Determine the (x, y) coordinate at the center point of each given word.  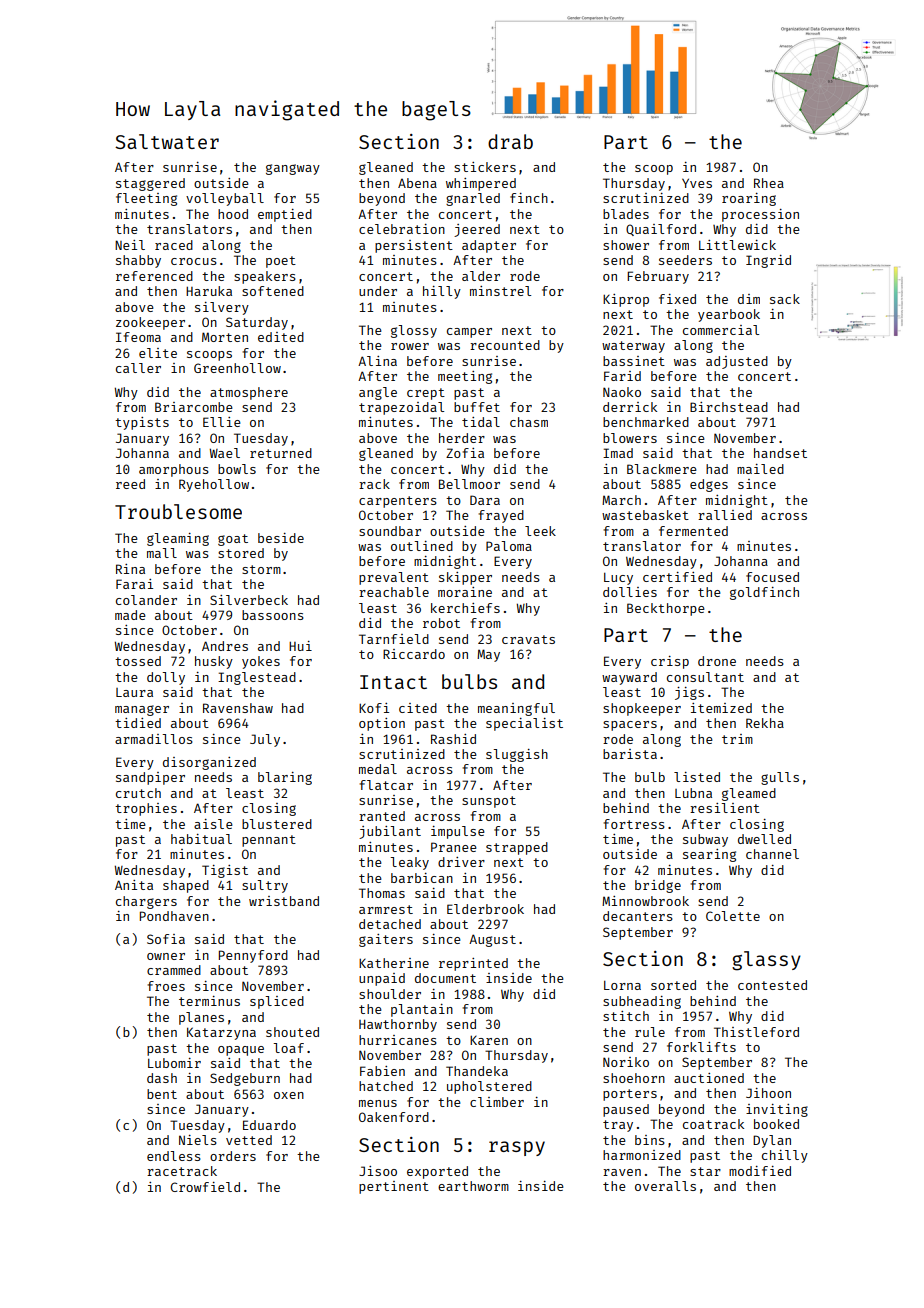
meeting (465, 377)
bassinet (634, 361)
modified (760, 1171)
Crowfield (205, 1187)
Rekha (765, 723)
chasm (529, 422)
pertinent (394, 1187)
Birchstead (729, 407)
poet (281, 262)
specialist (524, 724)
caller (138, 368)
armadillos (154, 739)
